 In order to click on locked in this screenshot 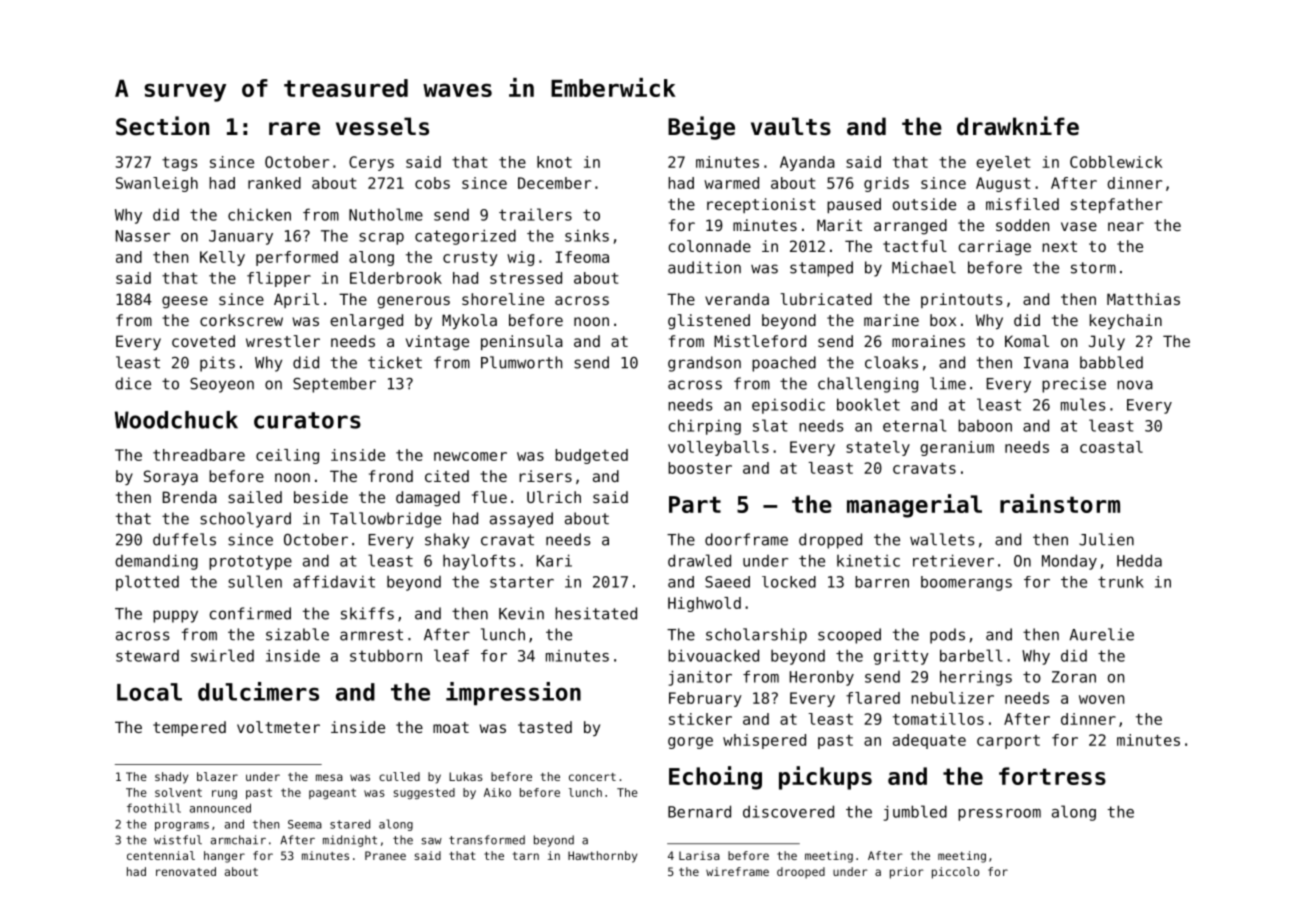, I will do `click(789, 582)`.
